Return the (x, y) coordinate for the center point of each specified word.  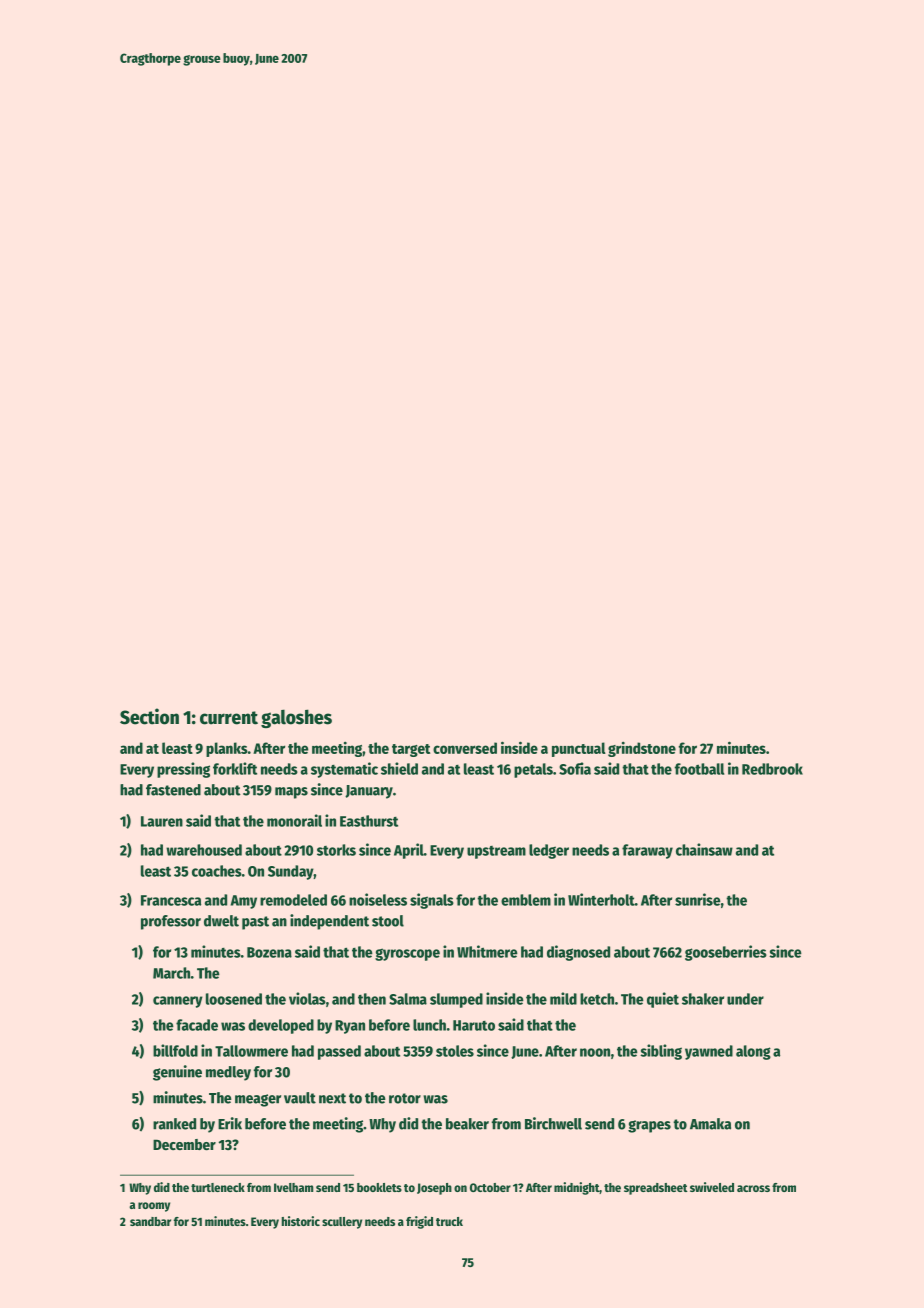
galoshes (296, 718)
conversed (465, 748)
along (753, 1052)
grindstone (642, 749)
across (753, 1188)
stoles (455, 1051)
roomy (154, 1207)
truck (449, 1221)
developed (281, 1026)
